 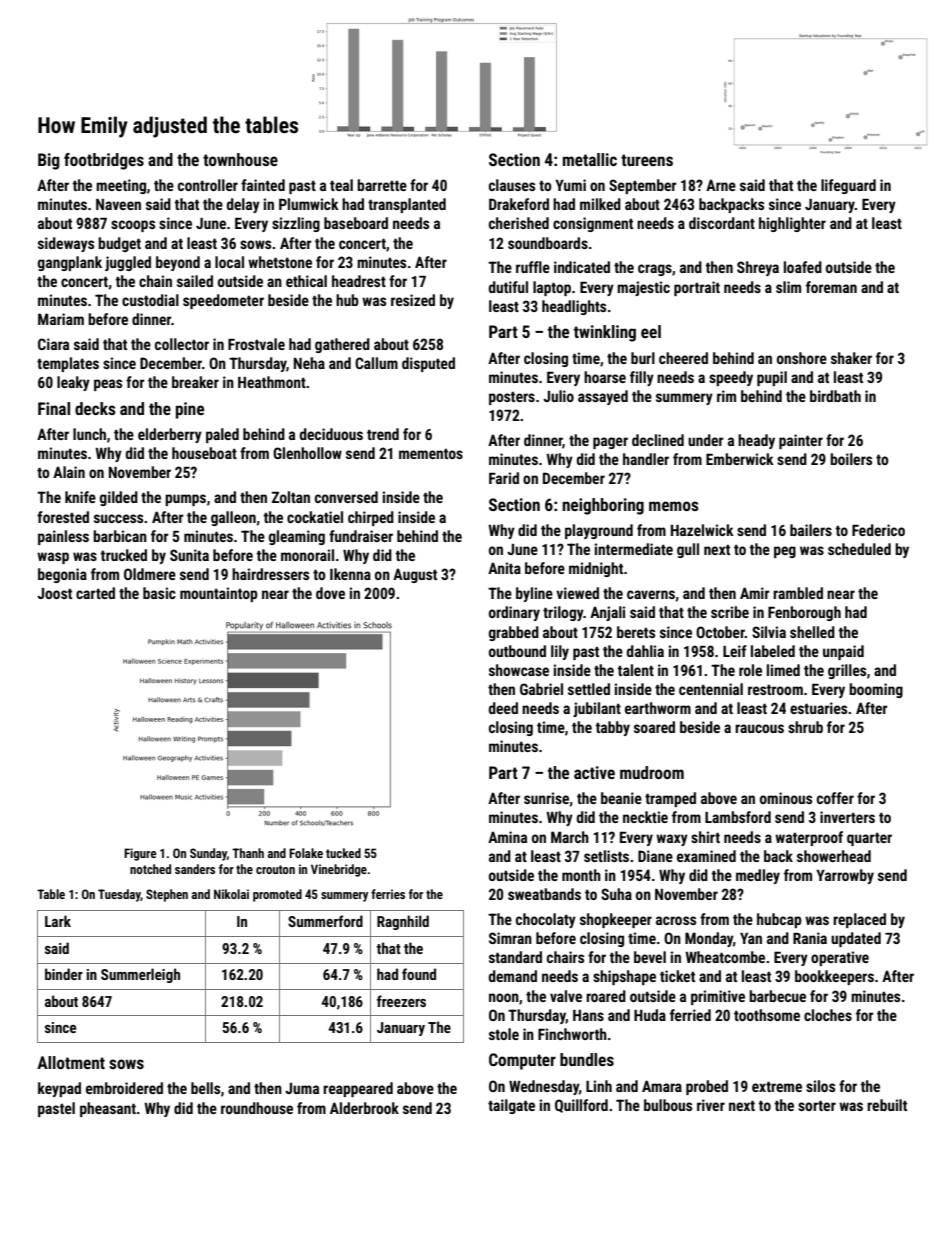 I want to click on setlists, so click(x=606, y=856).
